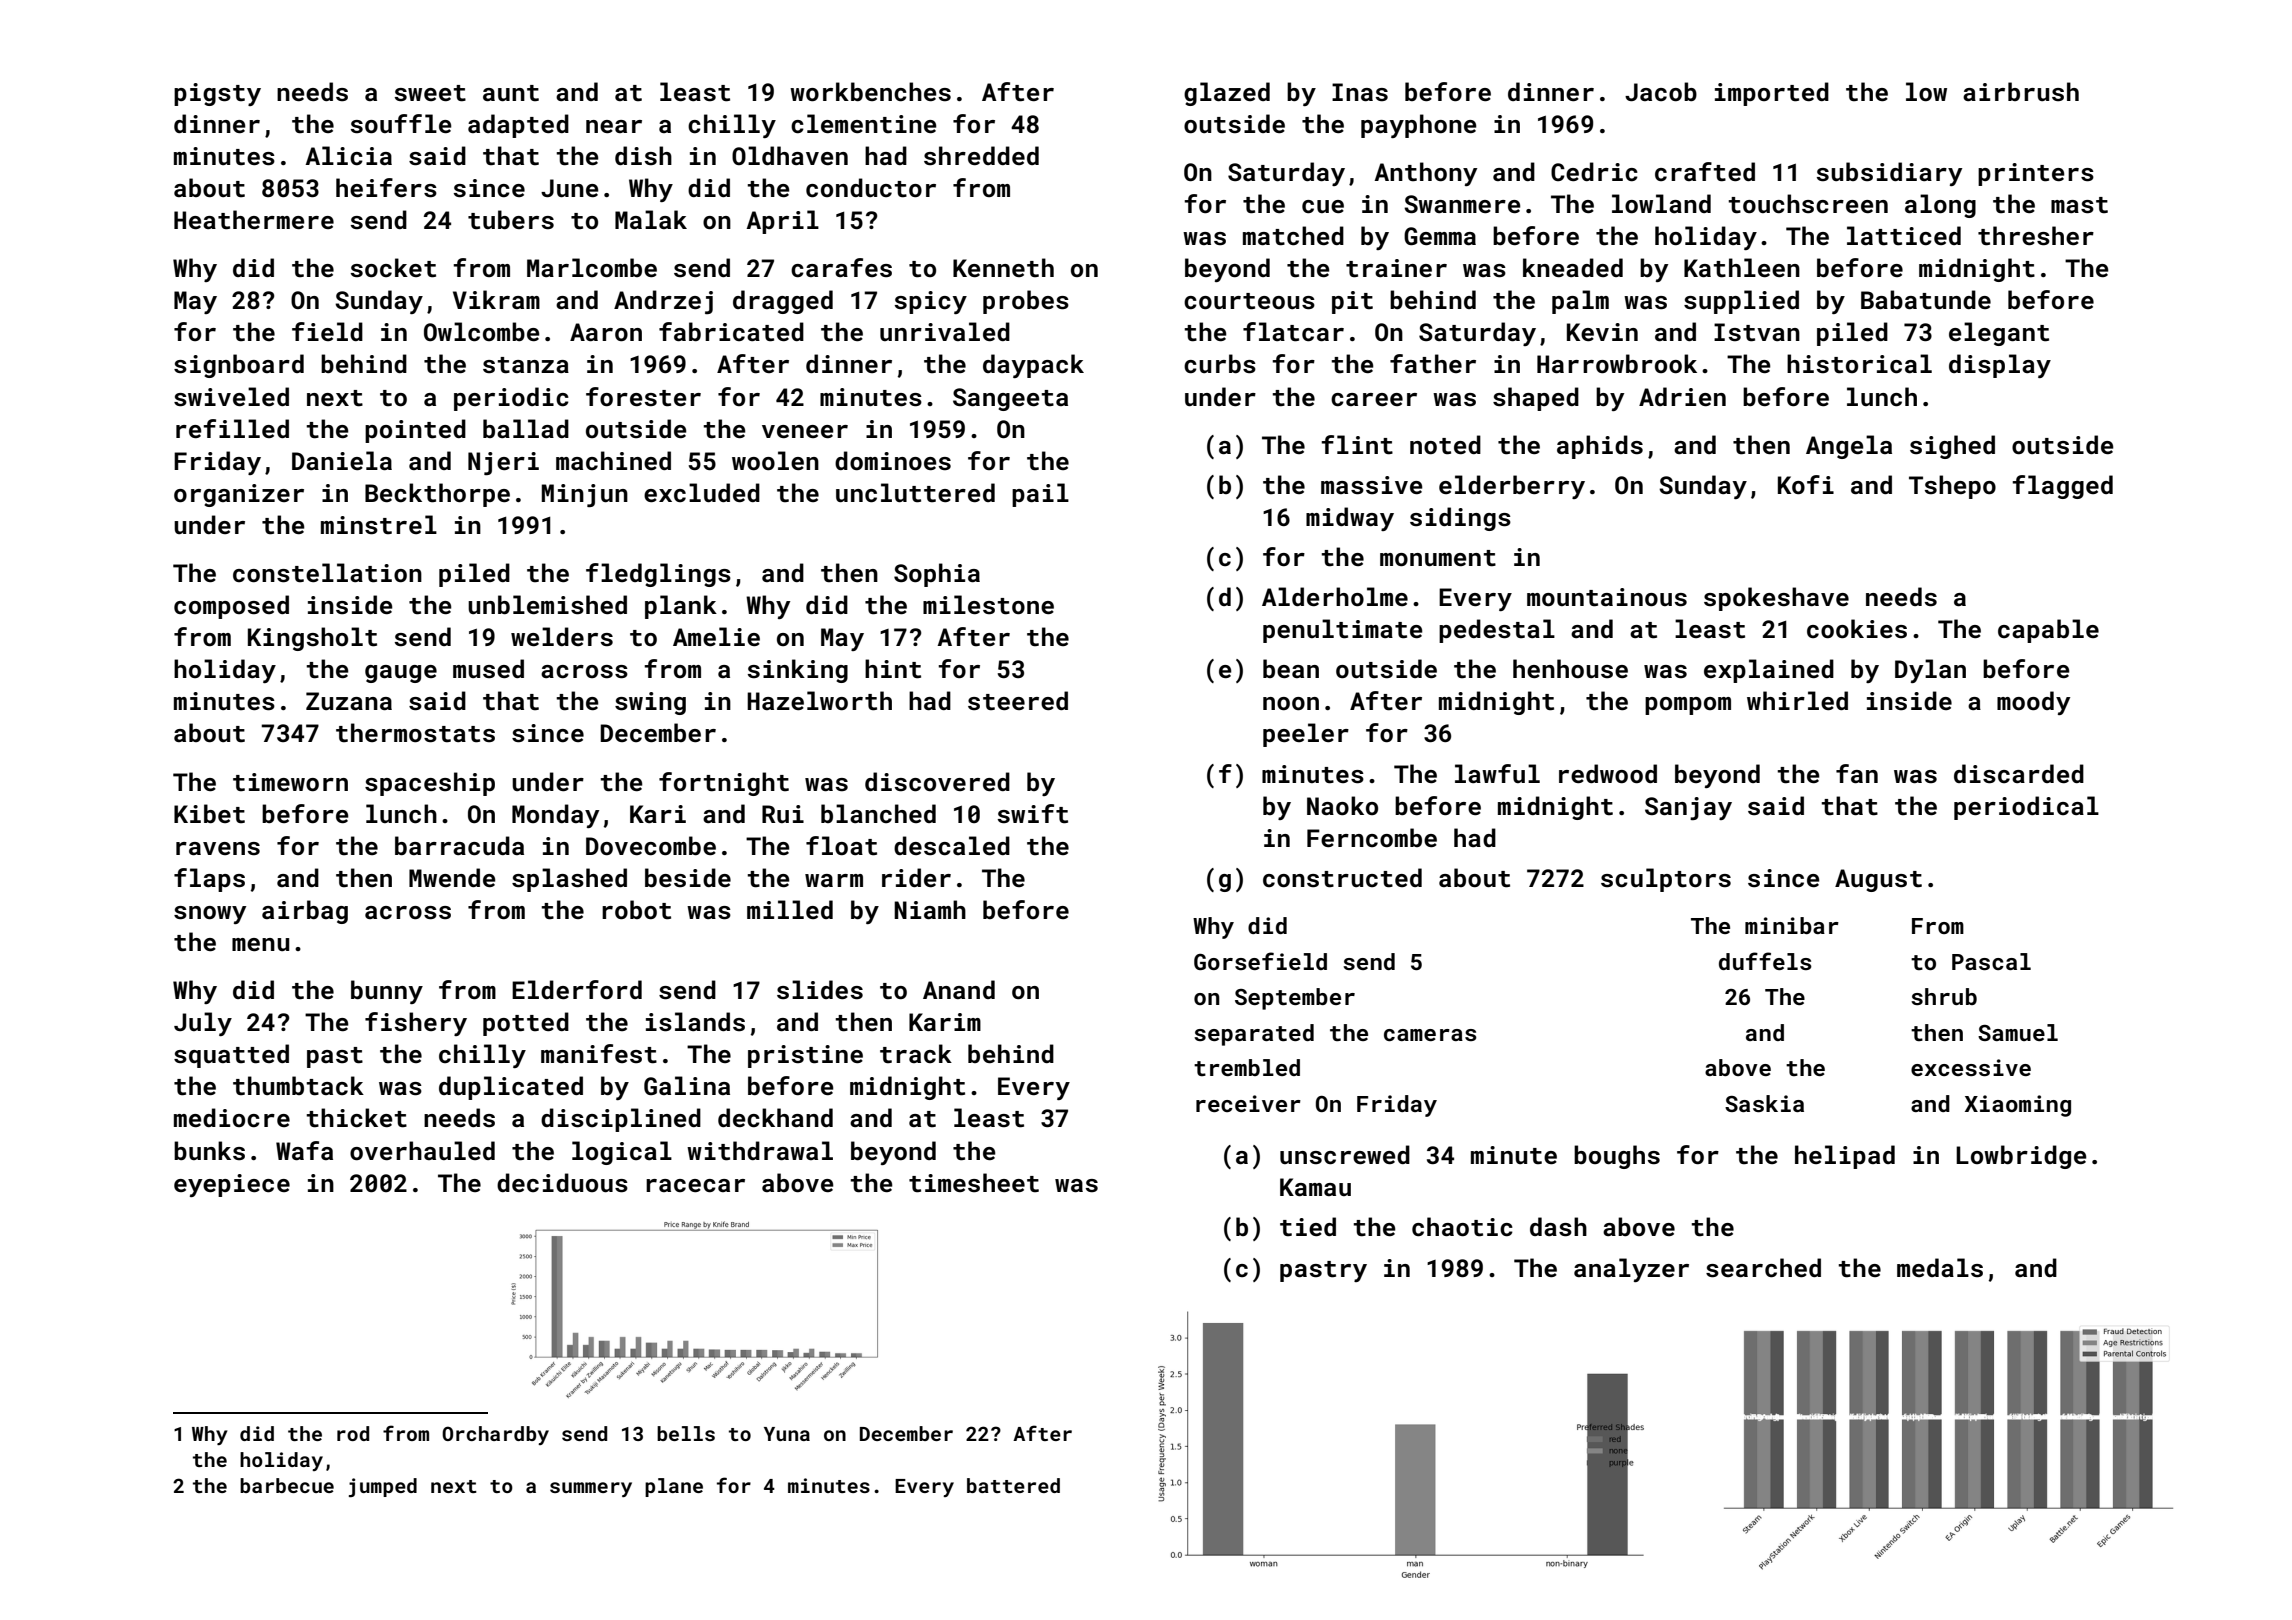  What do you see at coordinates (2062, 487) in the screenshot?
I see `flagged` at bounding box center [2062, 487].
